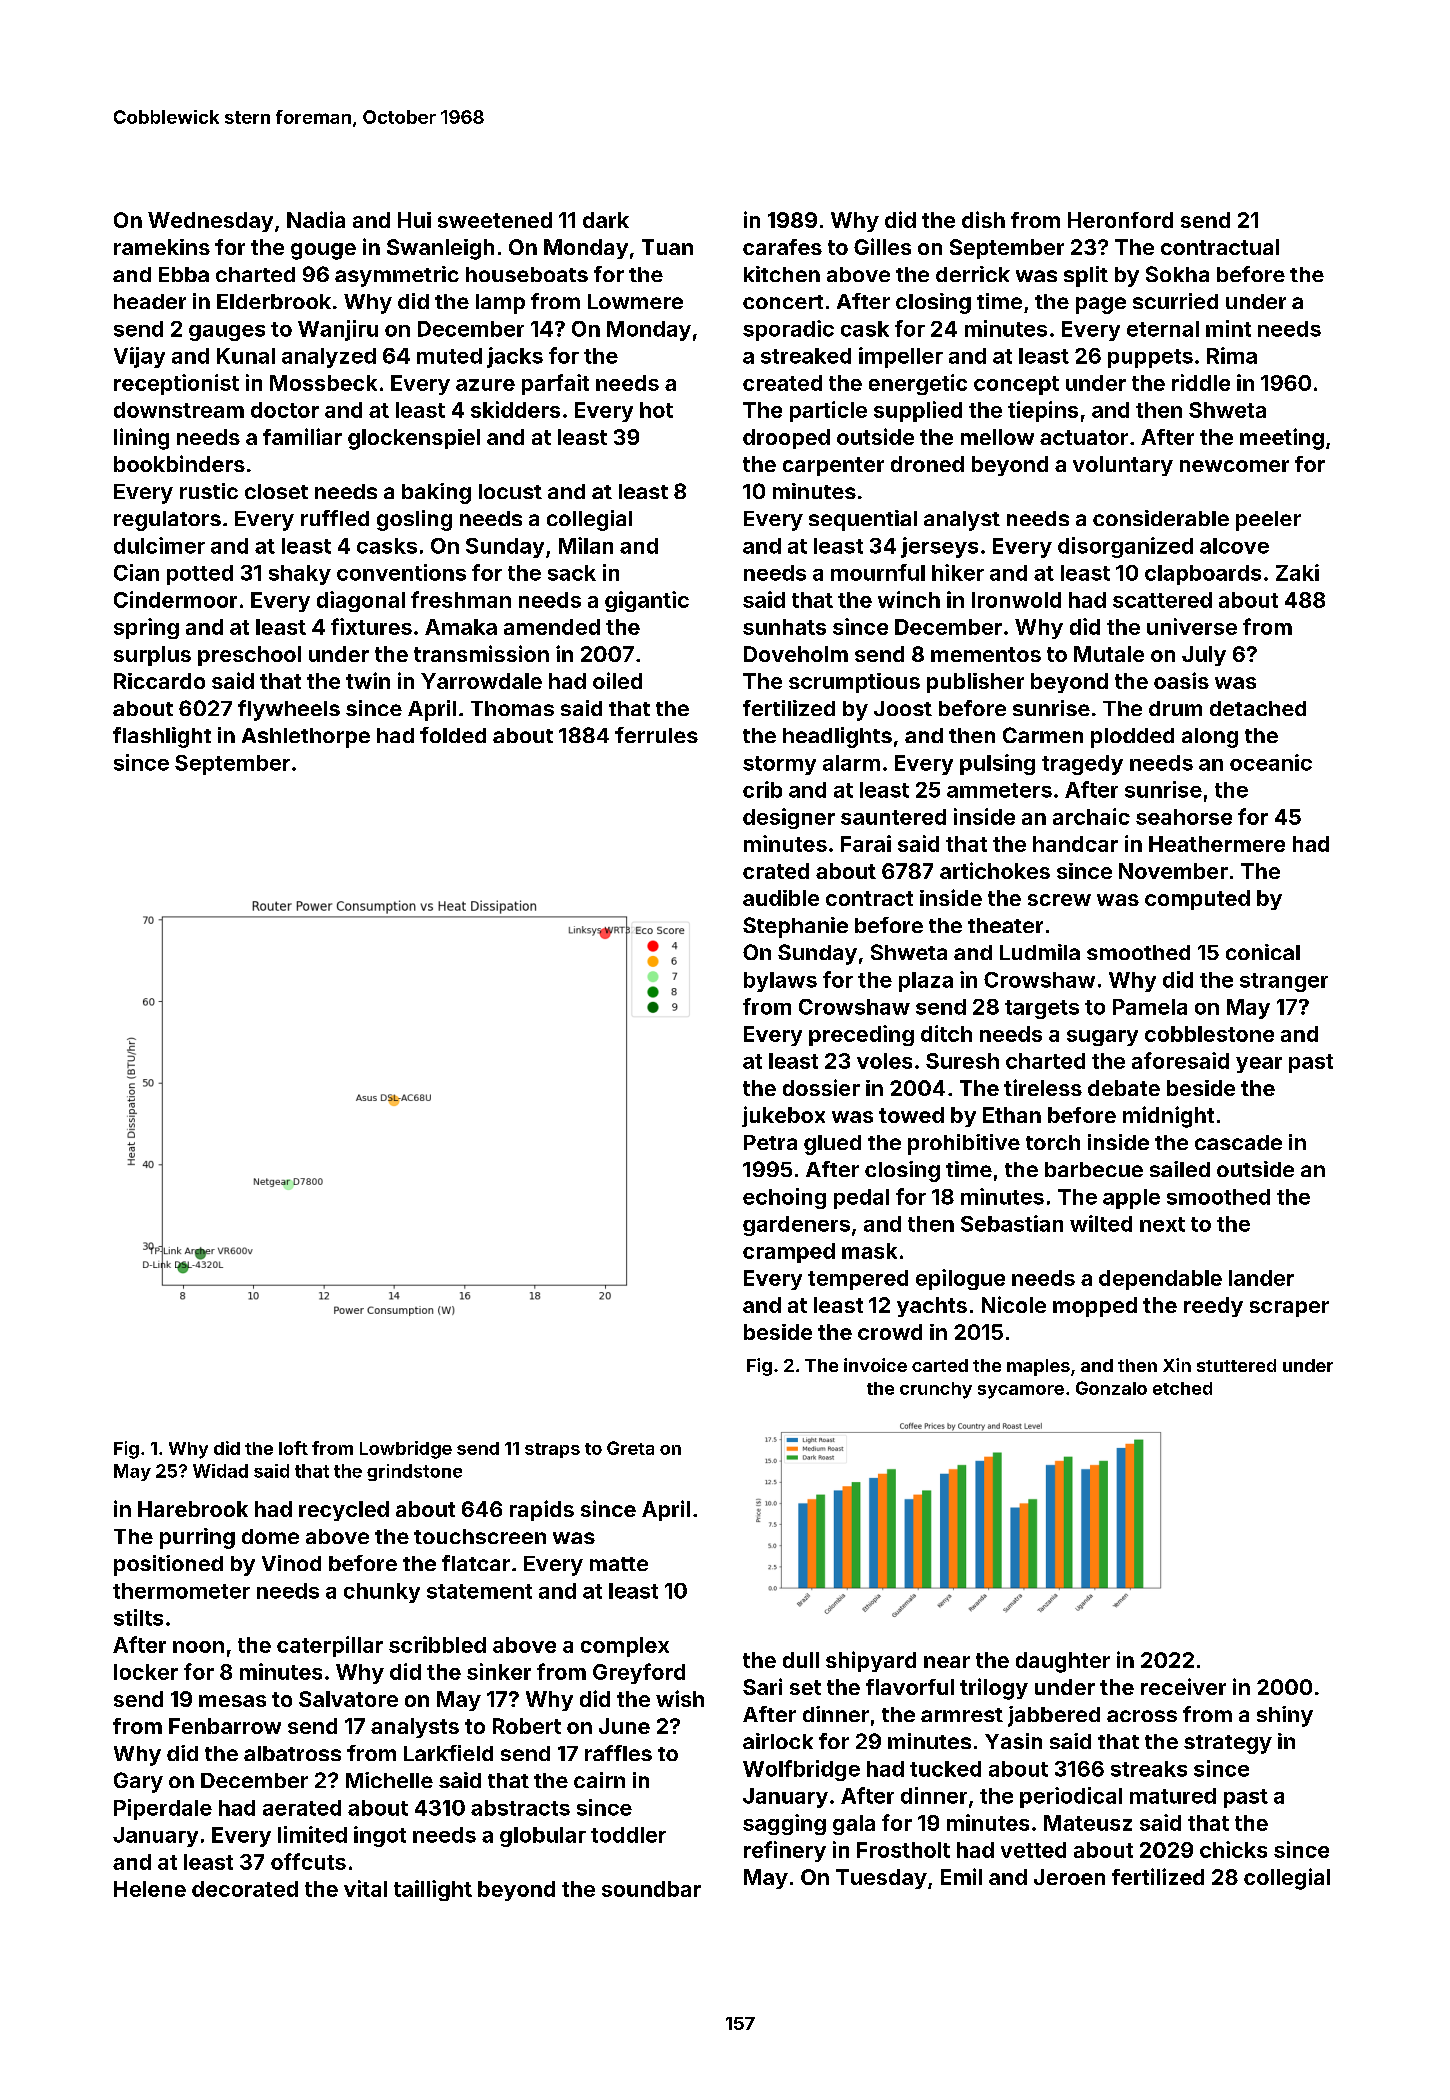 This screenshot has width=1450, height=2100. What do you see at coordinates (1053, 1142) in the screenshot?
I see `torch` at bounding box center [1053, 1142].
